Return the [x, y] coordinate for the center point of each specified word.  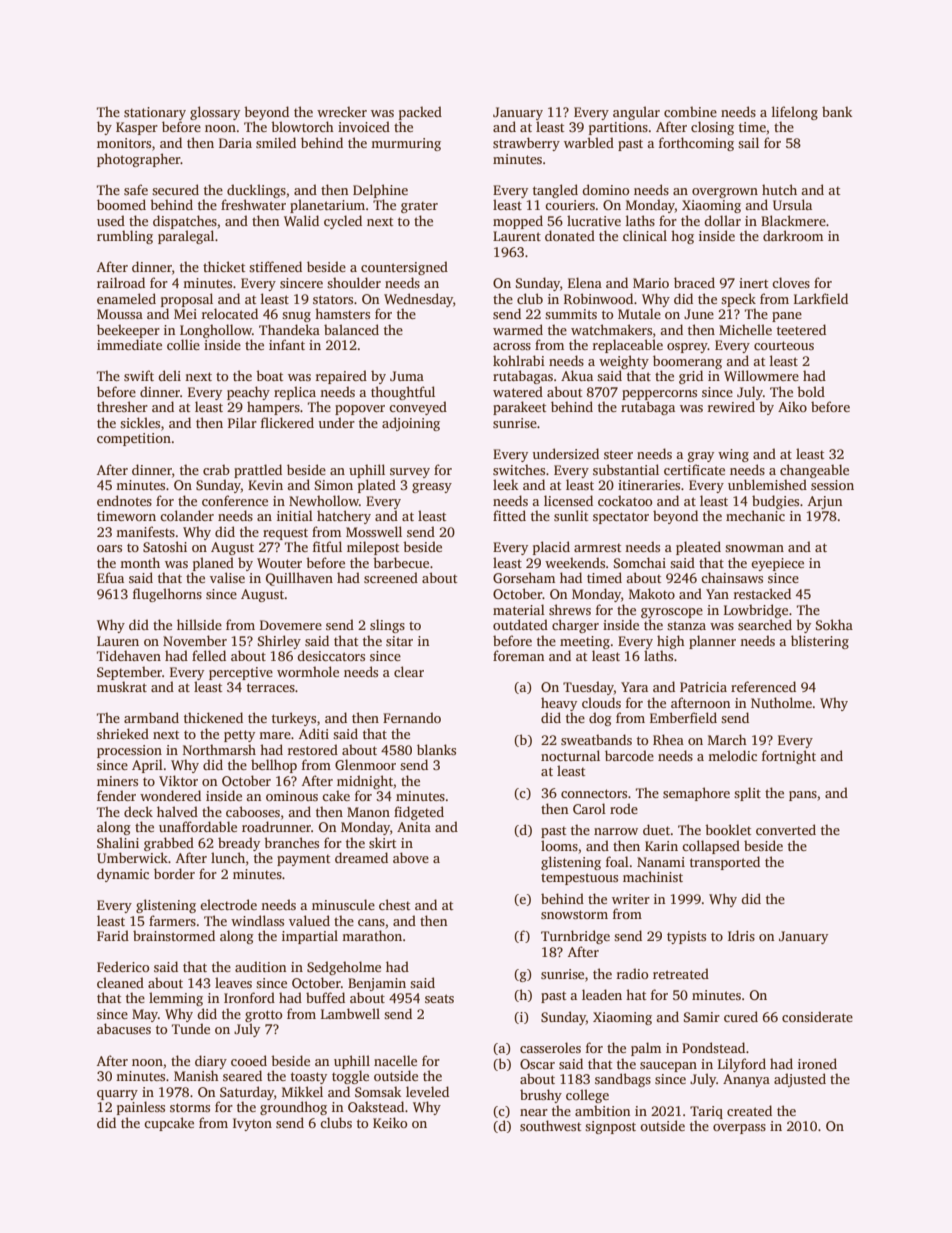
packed [420, 113]
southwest [550, 1125]
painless [141, 1108]
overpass [739, 1129]
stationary [155, 113]
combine [690, 111]
